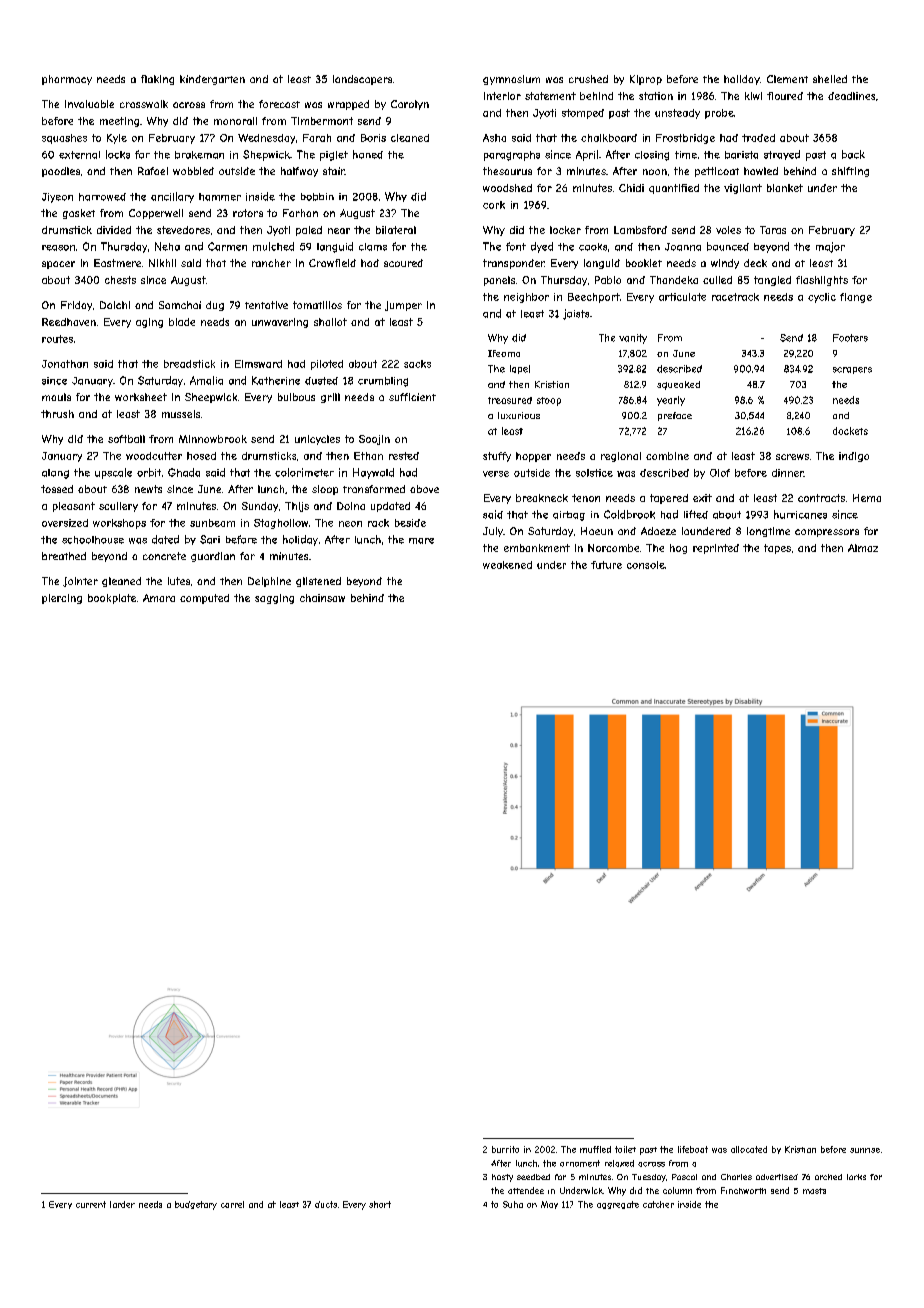  I want to click on Clement, so click(787, 79).
